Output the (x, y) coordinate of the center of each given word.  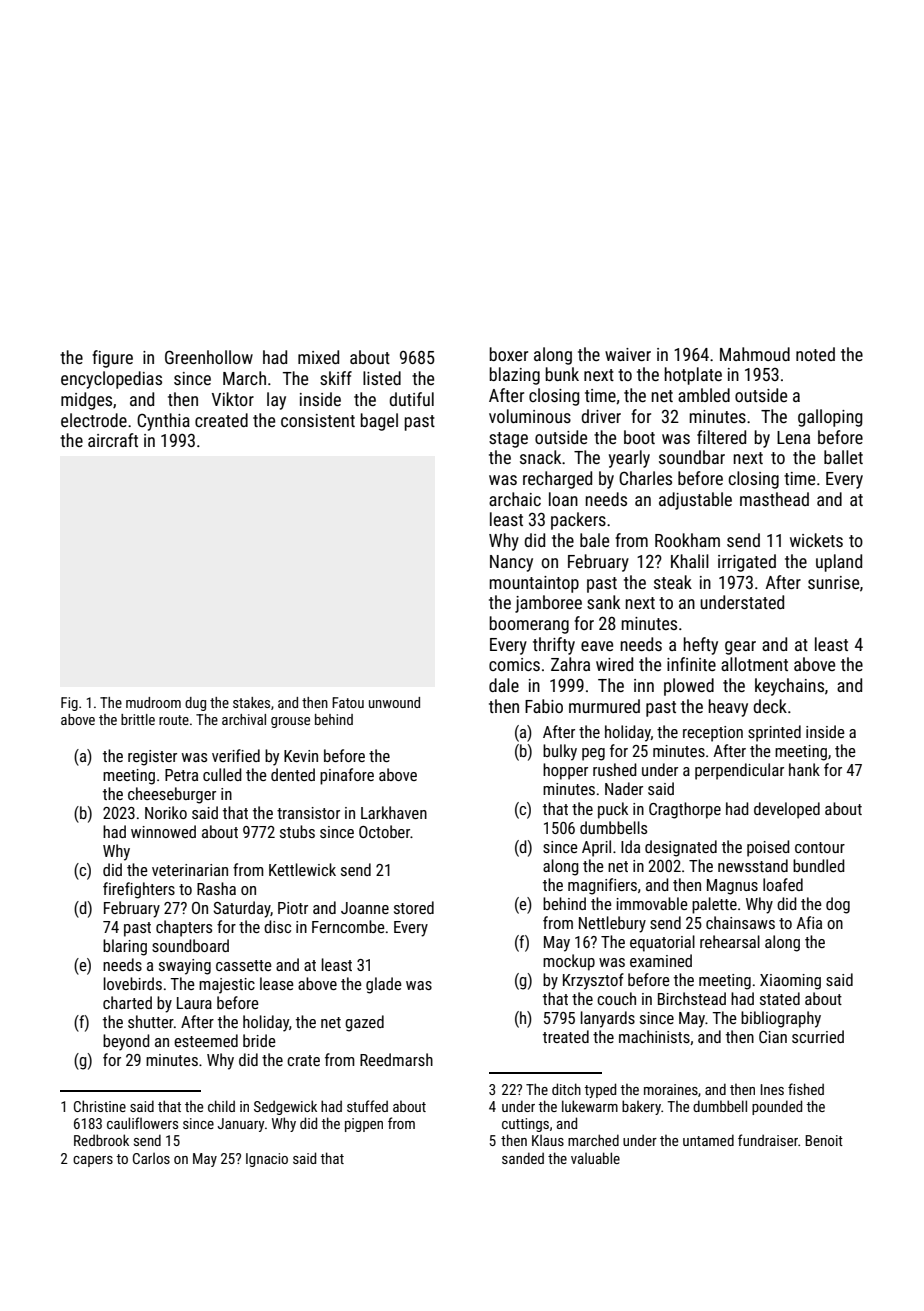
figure (112, 359)
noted (815, 354)
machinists (654, 1036)
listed (382, 378)
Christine (100, 1106)
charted (127, 1002)
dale (504, 685)
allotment (754, 664)
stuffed (367, 1106)
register (152, 758)
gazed (364, 1023)
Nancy (511, 563)
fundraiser (768, 1140)
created (221, 420)
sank (603, 602)
